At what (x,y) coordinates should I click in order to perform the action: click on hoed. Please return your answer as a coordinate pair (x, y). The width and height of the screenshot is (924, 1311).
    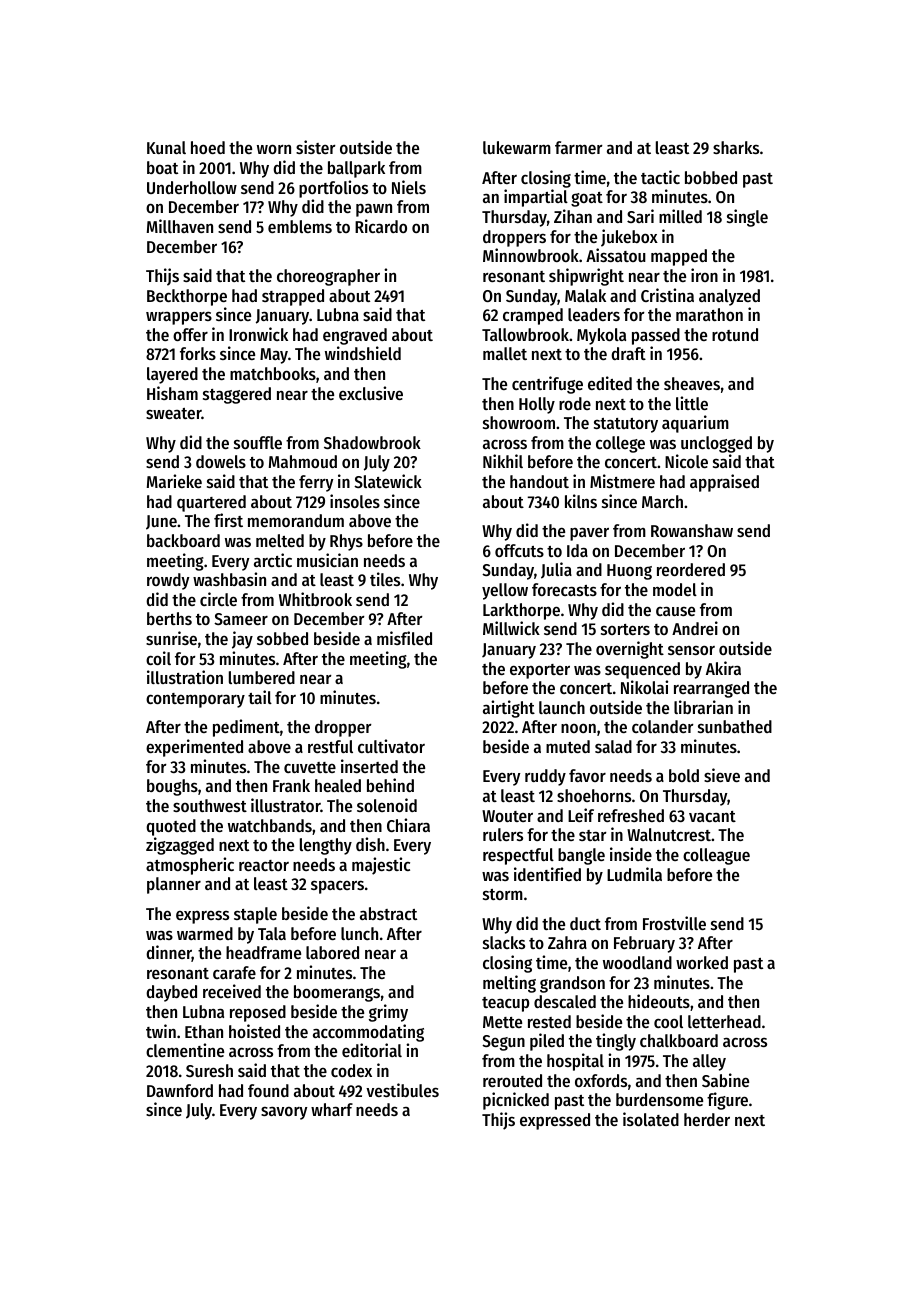
    Looking at the image, I should click on (208, 147).
